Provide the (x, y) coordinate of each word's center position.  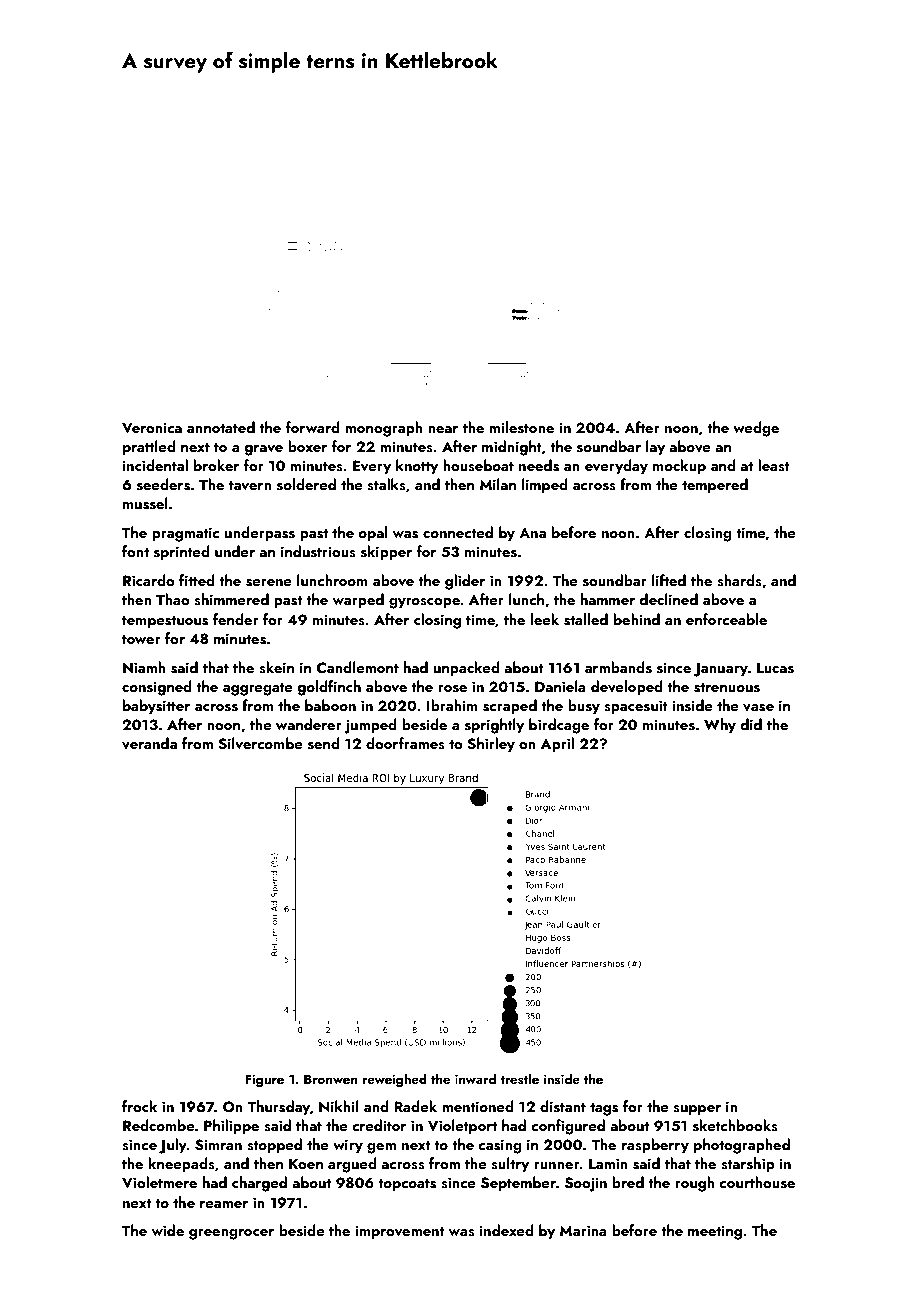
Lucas (775, 668)
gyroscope (424, 603)
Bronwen (330, 1079)
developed (627, 688)
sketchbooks (735, 1125)
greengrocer (231, 1234)
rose (452, 689)
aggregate (258, 689)
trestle (519, 1078)
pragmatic (185, 534)
